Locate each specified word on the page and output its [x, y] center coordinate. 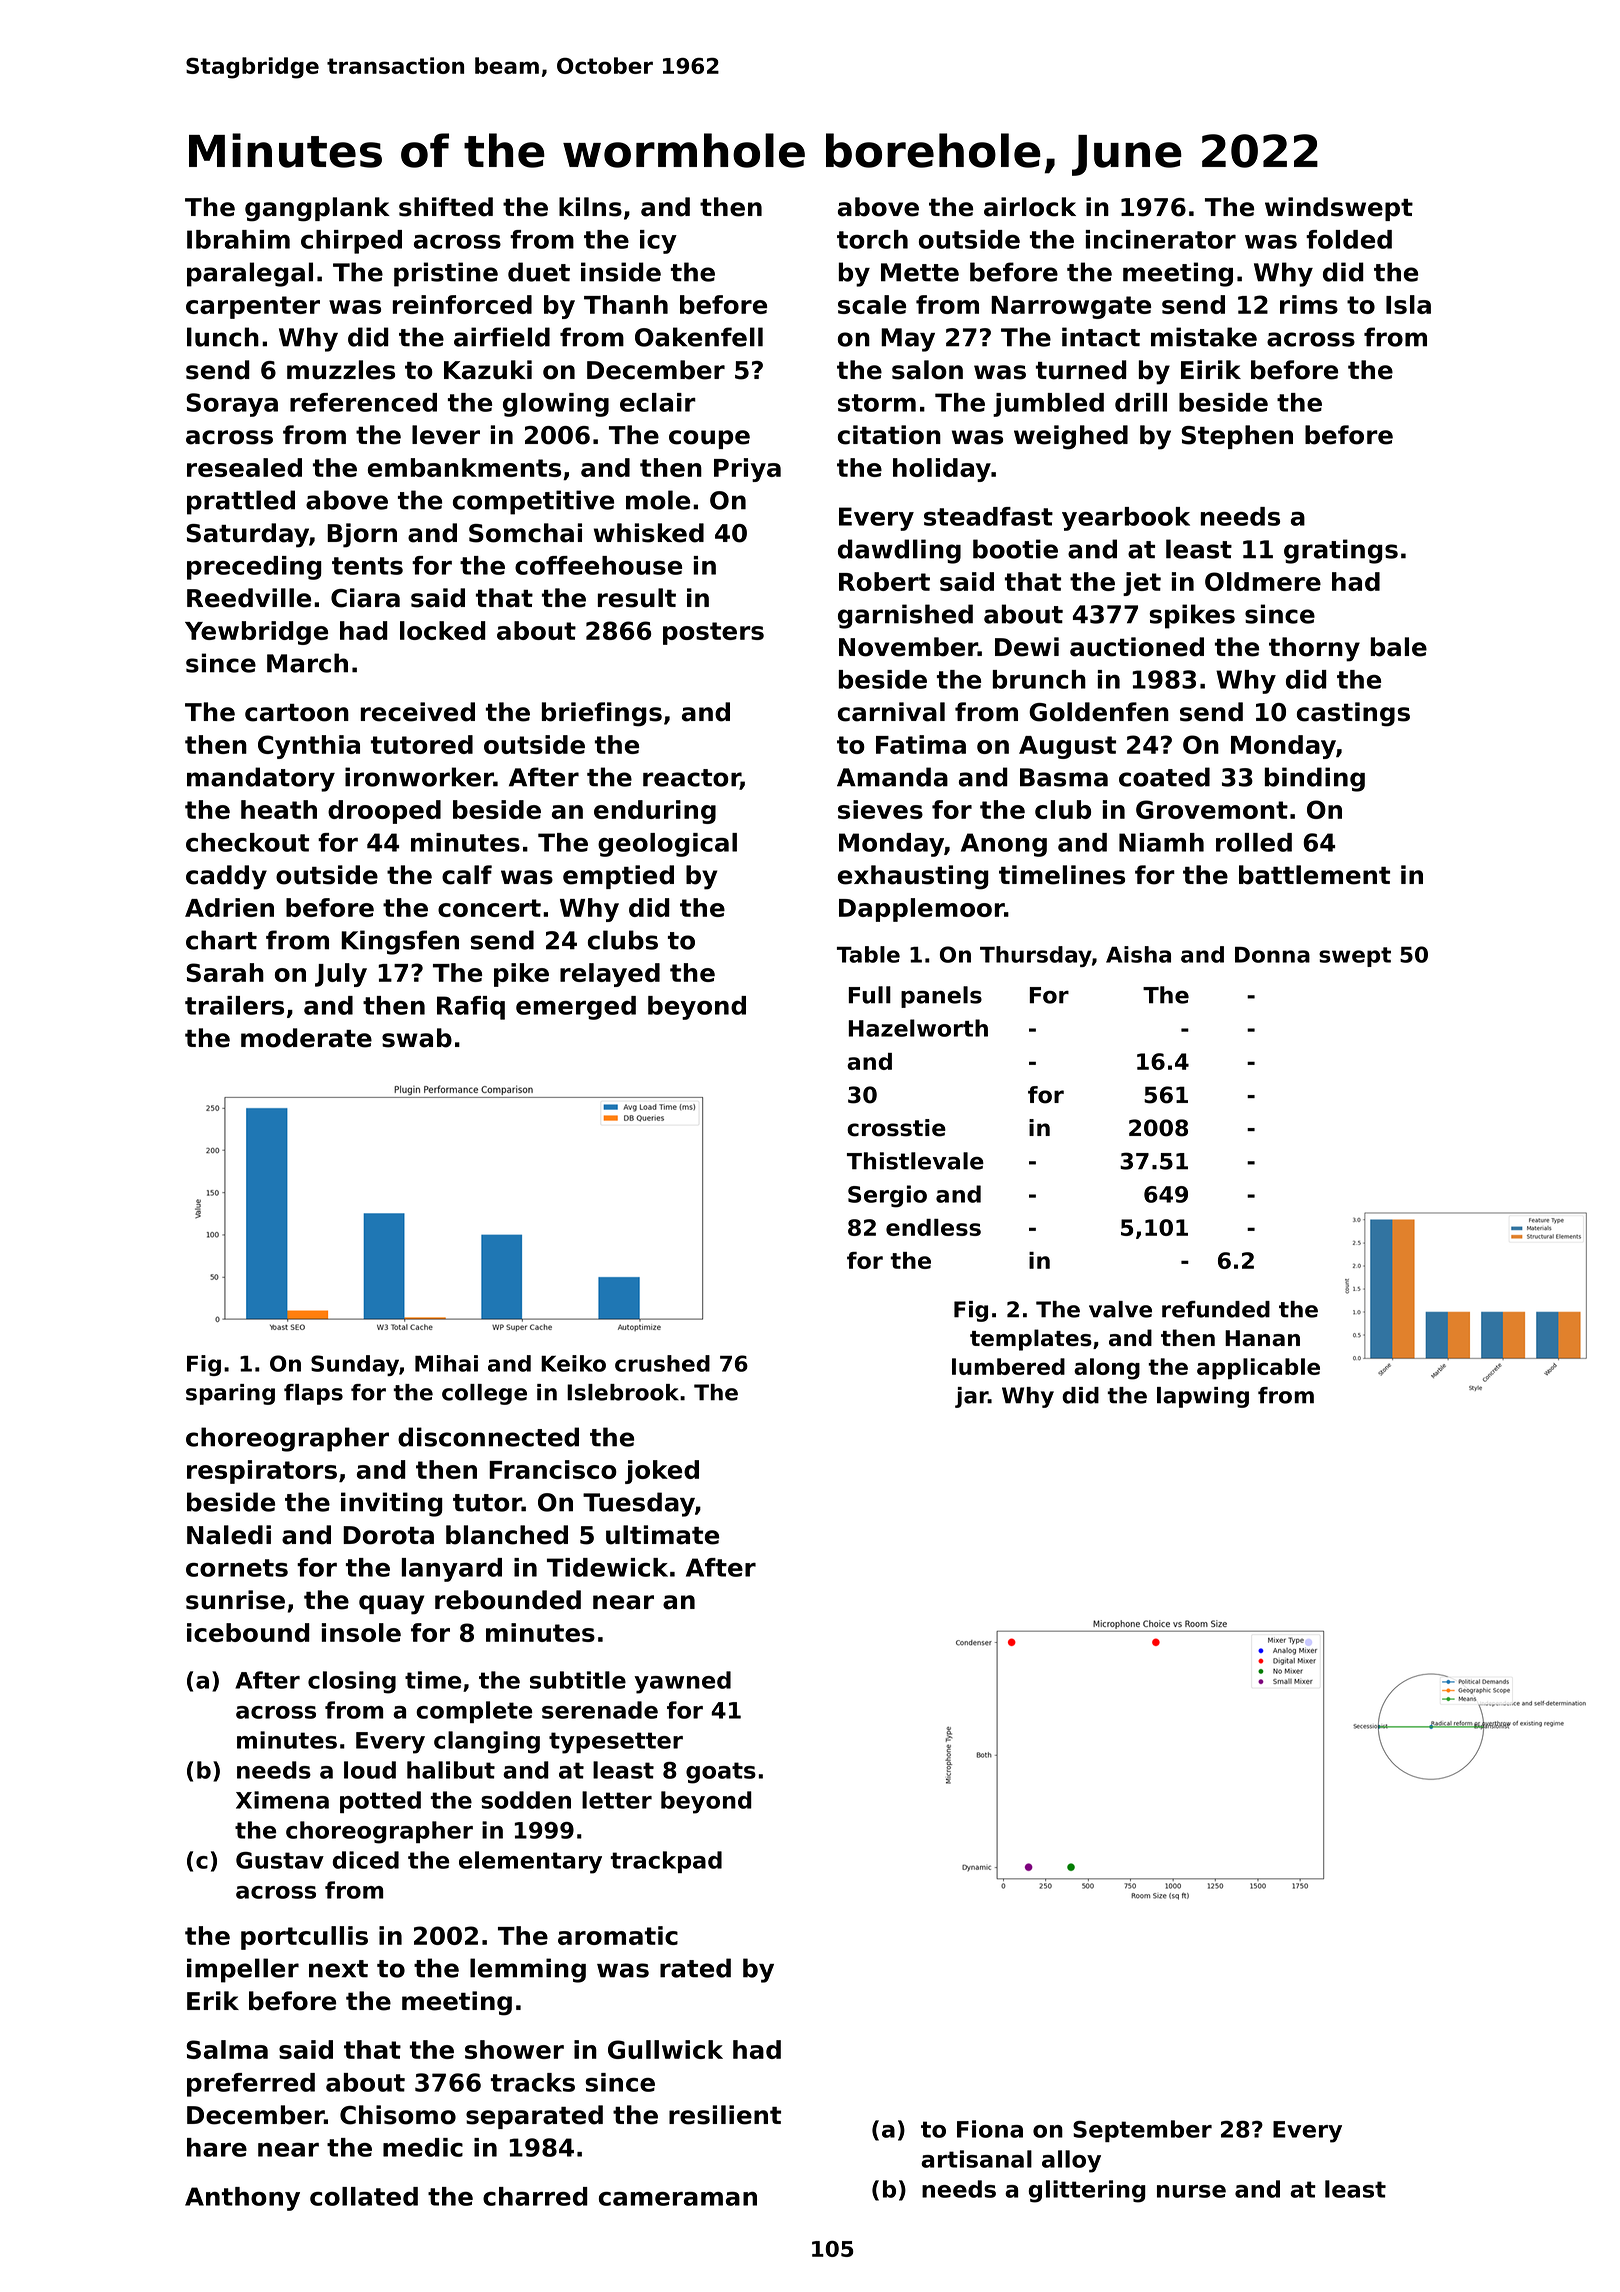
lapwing [1203, 1397]
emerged [576, 1008]
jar [971, 1397]
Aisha [1138, 954]
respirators [262, 1472]
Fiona [990, 2129]
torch [872, 239]
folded [1349, 239]
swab [417, 1038]
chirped [351, 242]
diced [366, 1860]
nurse [1191, 2191]
